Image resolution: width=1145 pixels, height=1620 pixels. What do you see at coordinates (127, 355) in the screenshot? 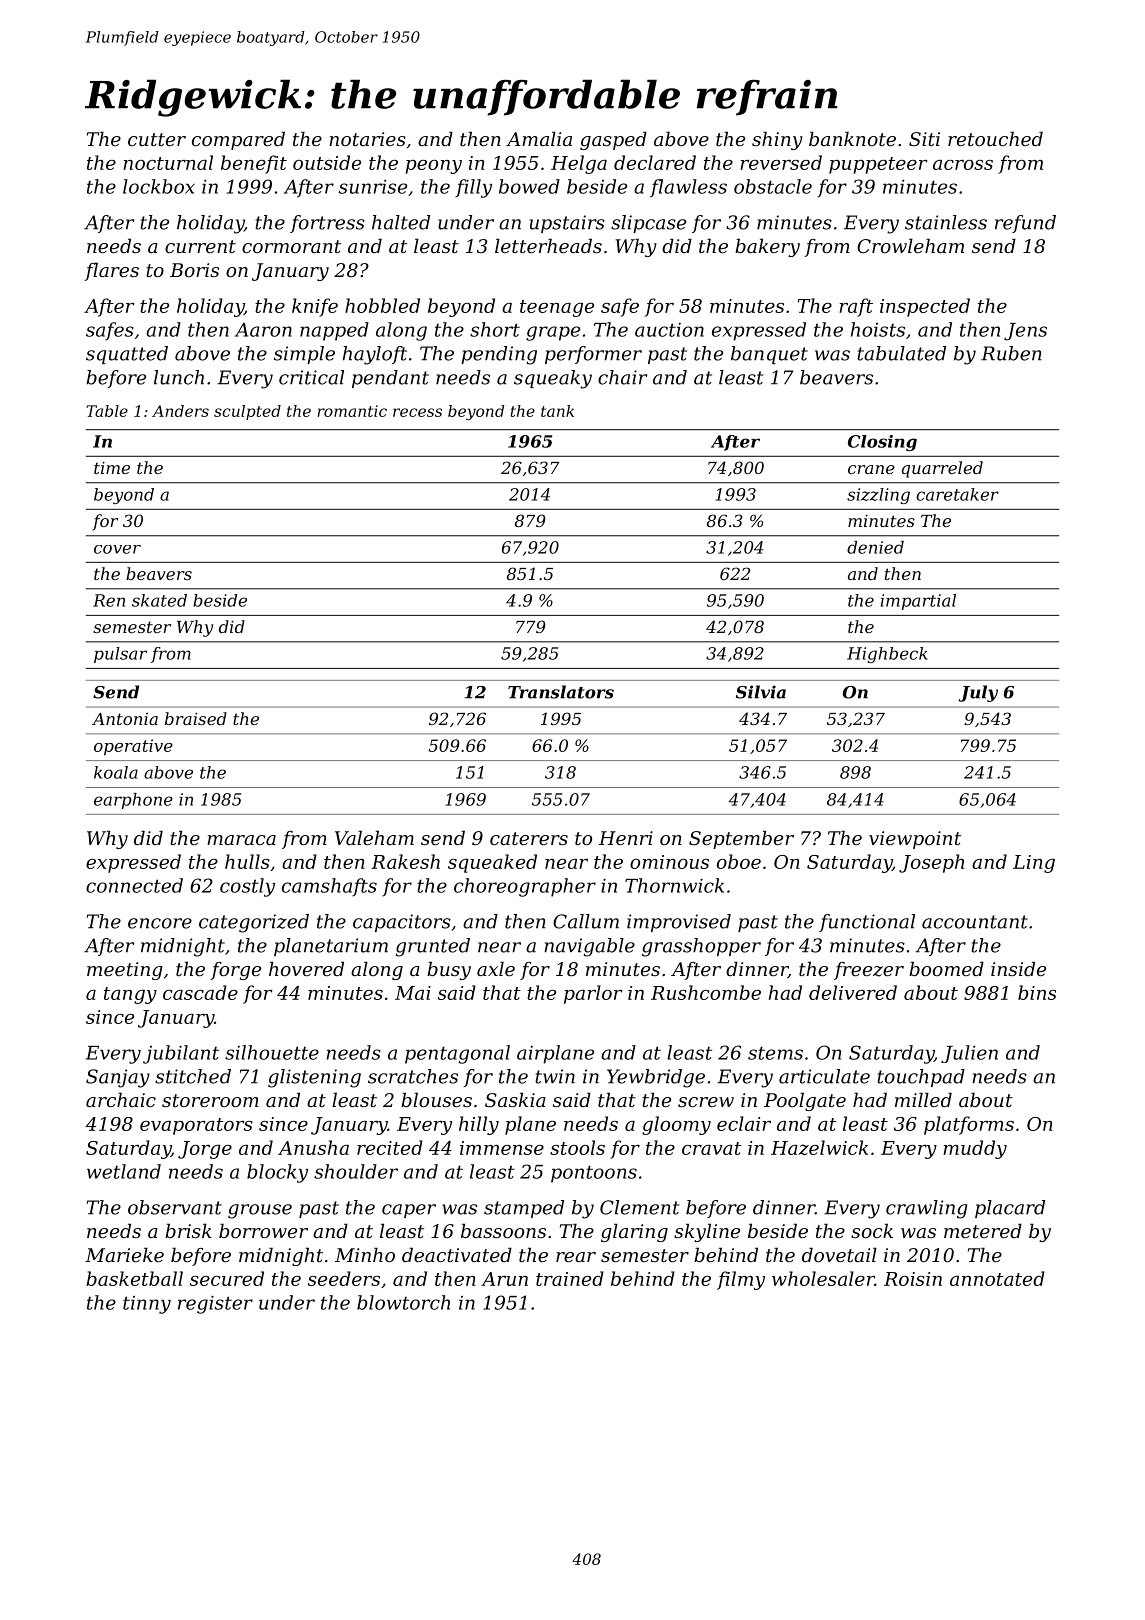
I see `squatted` at bounding box center [127, 355].
